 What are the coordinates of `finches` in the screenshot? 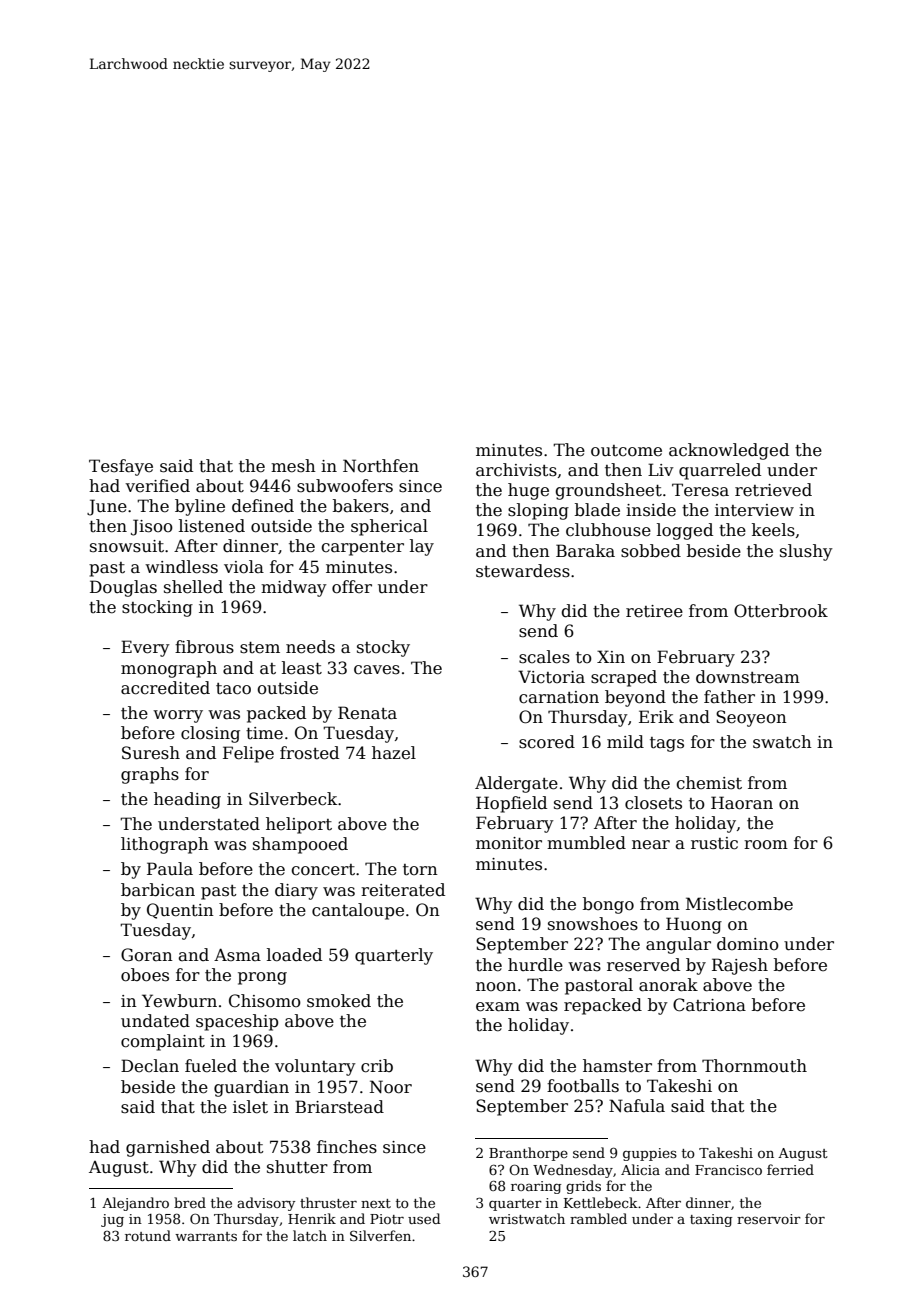 It's located at (347, 1147).
